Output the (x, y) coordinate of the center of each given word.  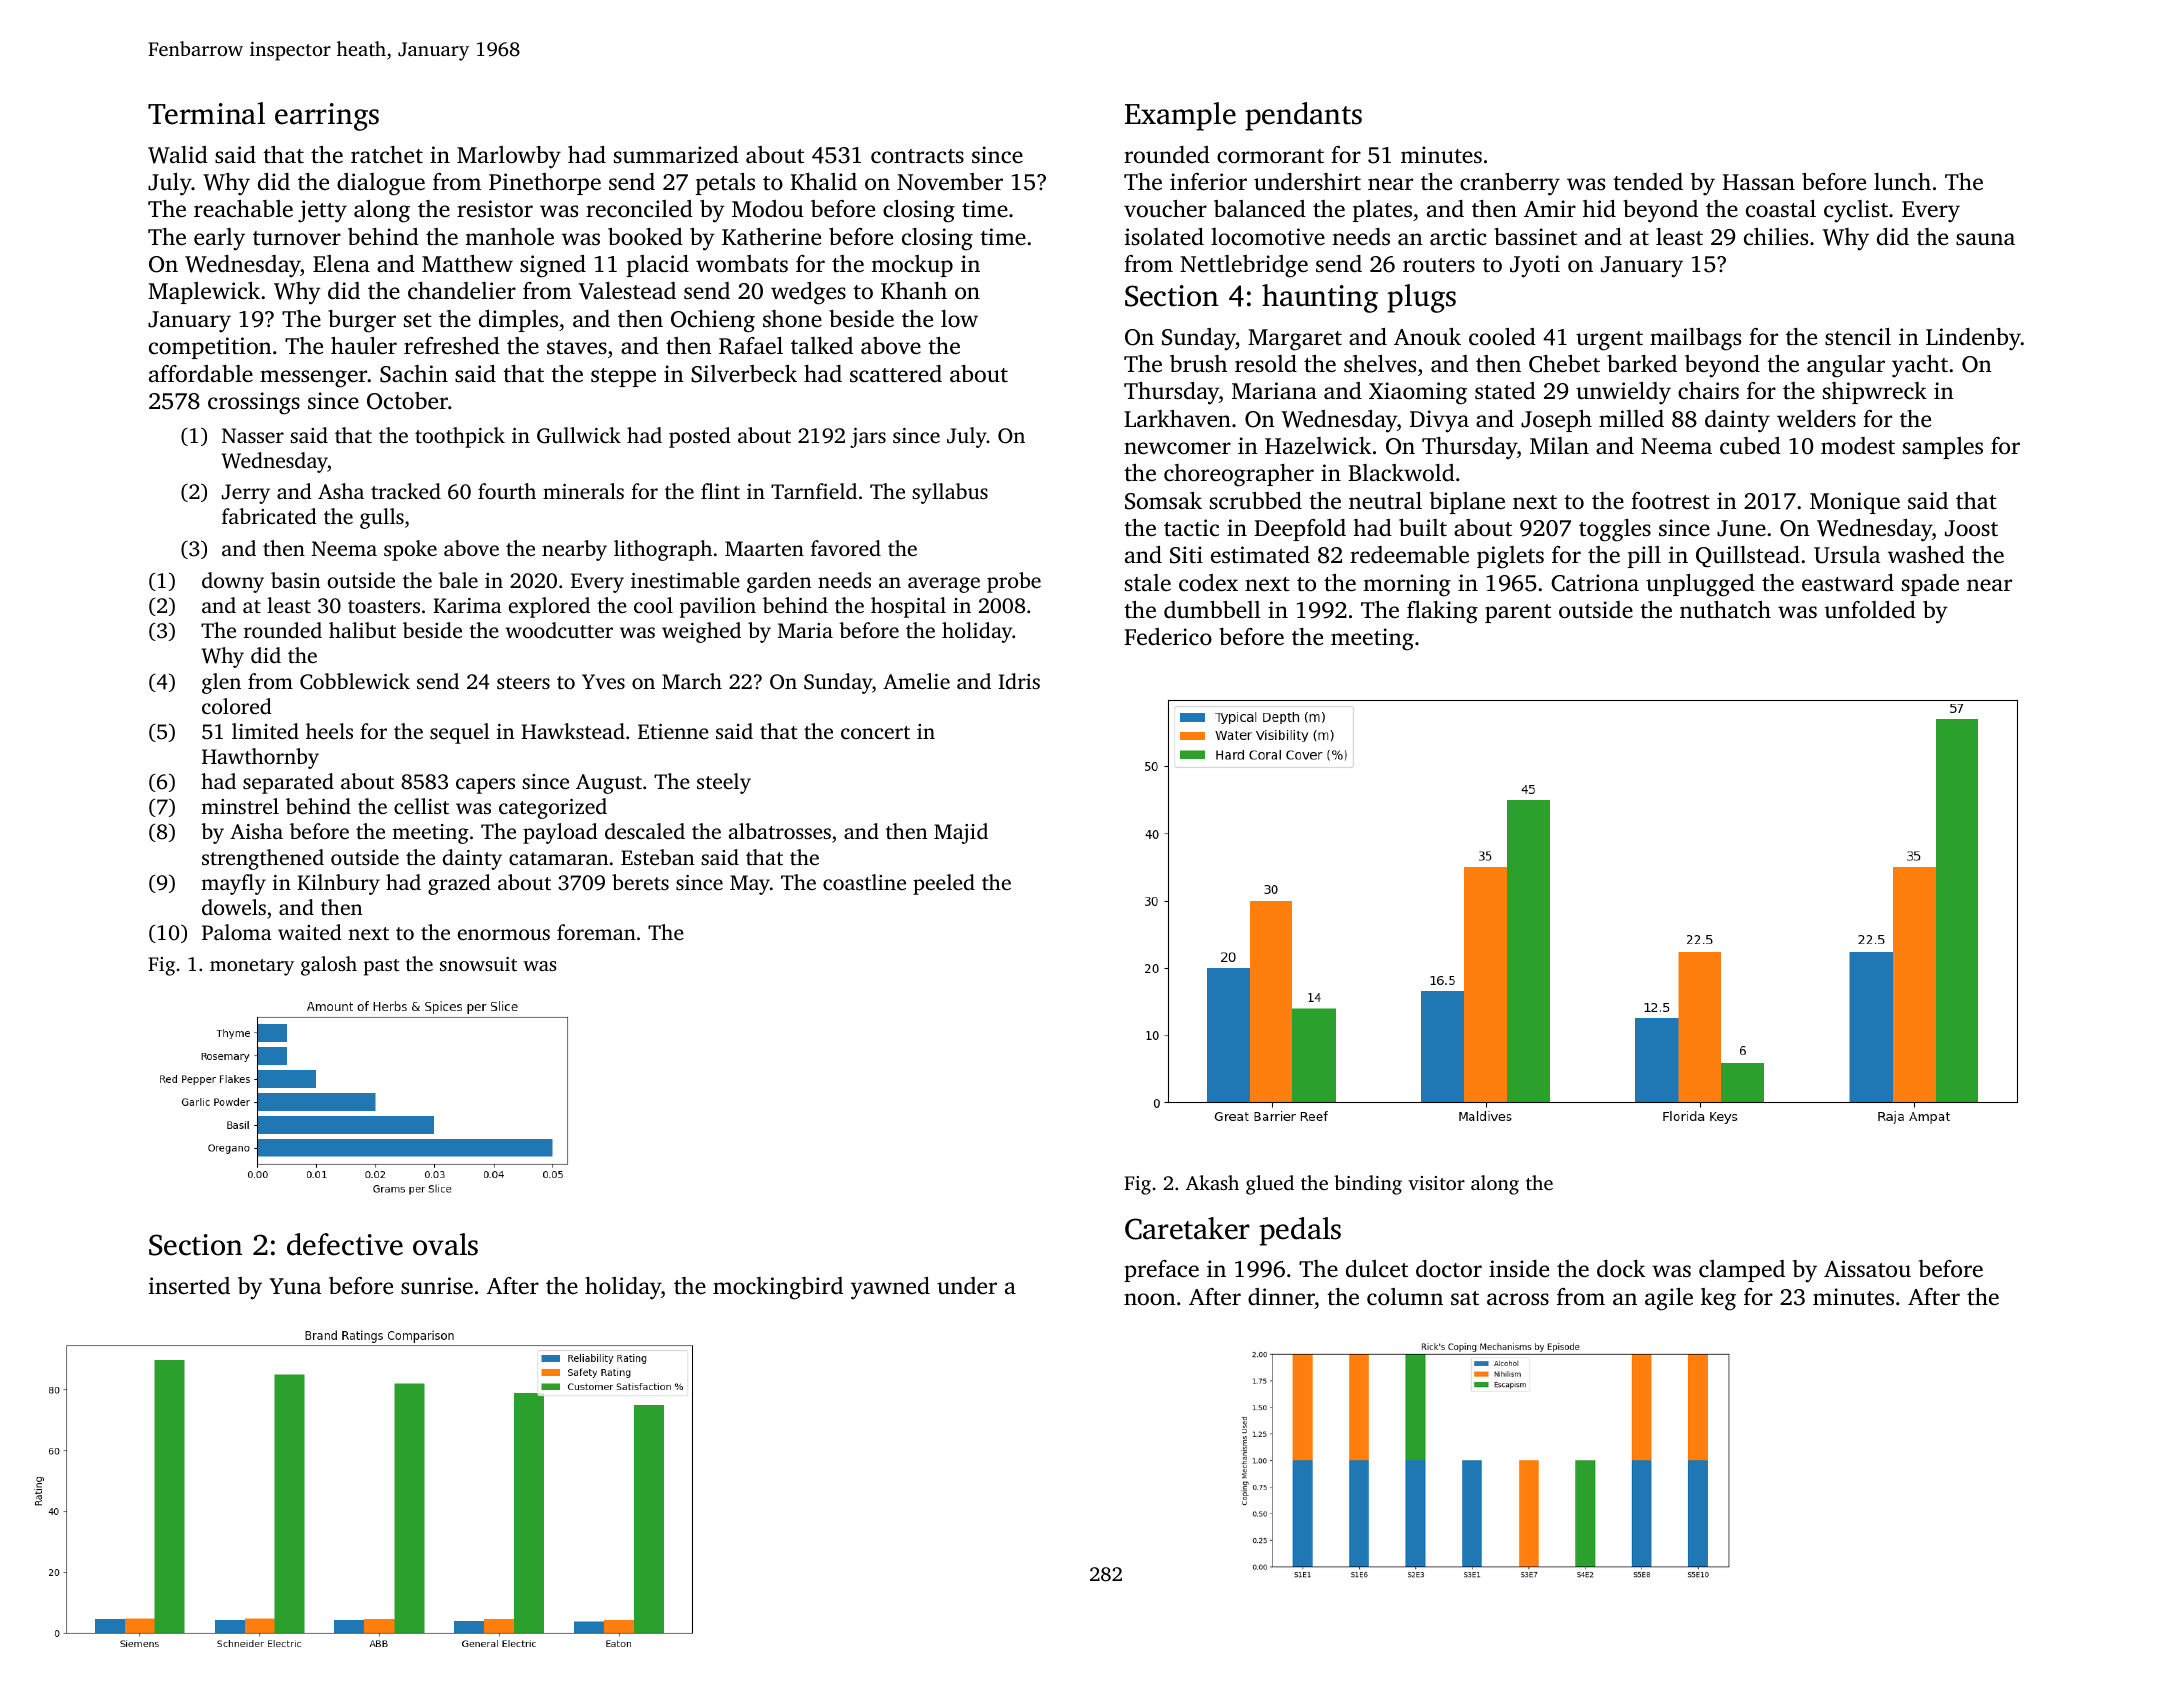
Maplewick (204, 293)
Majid (961, 833)
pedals (1300, 1231)
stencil (1858, 337)
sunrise (437, 1286)
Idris (1019, 681)
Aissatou (1867, 1269)
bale (458, 580)
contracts (917, 156)
